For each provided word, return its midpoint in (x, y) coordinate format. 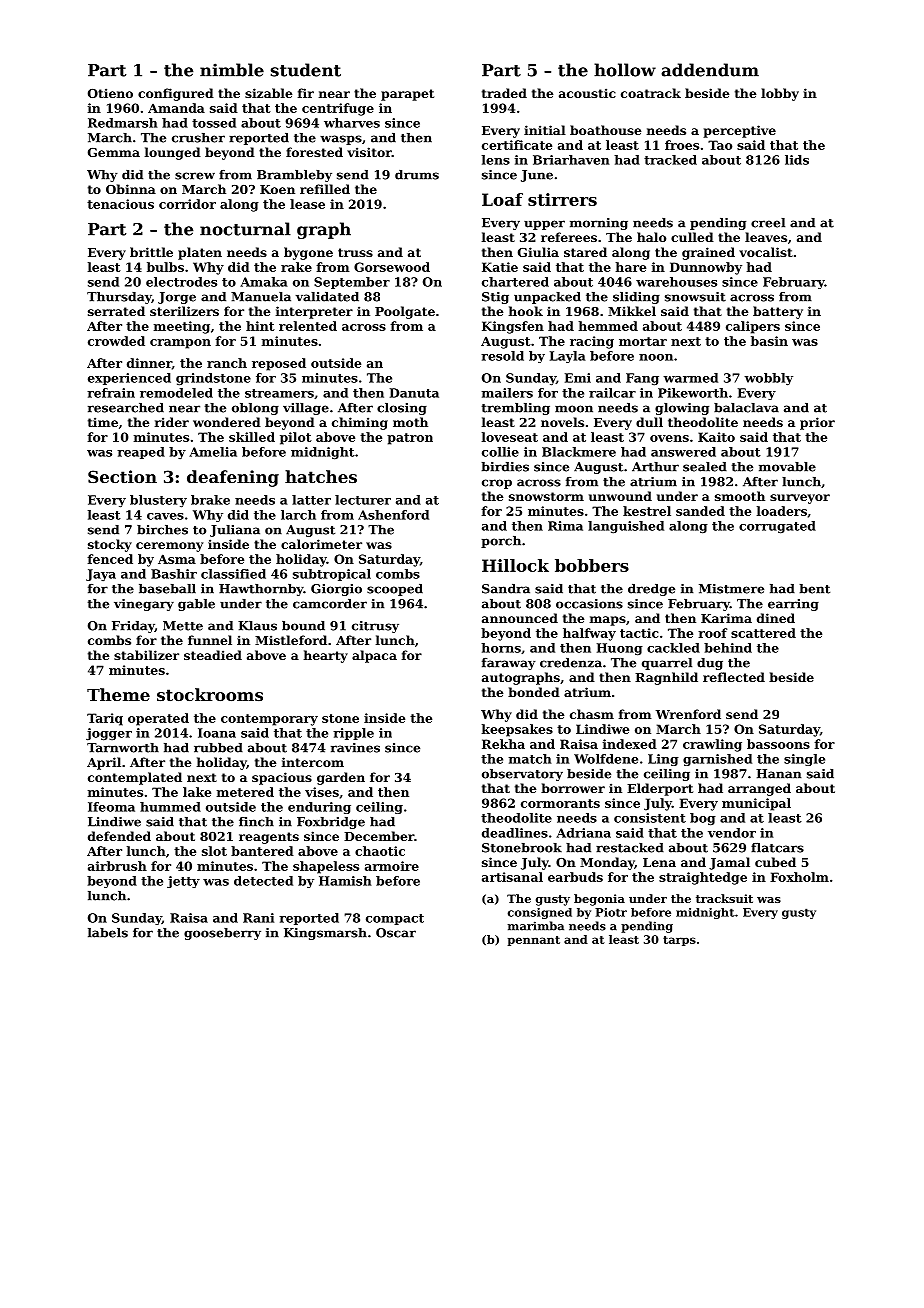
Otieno (110, 93)
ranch (227, 363)
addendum (710, 70)
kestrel (647, 511)
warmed (690, 378)
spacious (282, 778)
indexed (630, 744)
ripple (353, 734)
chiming (360, 423)
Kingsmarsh (325, 934)
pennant (533, 941)
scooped (395, 590)
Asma (177, 559)
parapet (407, 95)
